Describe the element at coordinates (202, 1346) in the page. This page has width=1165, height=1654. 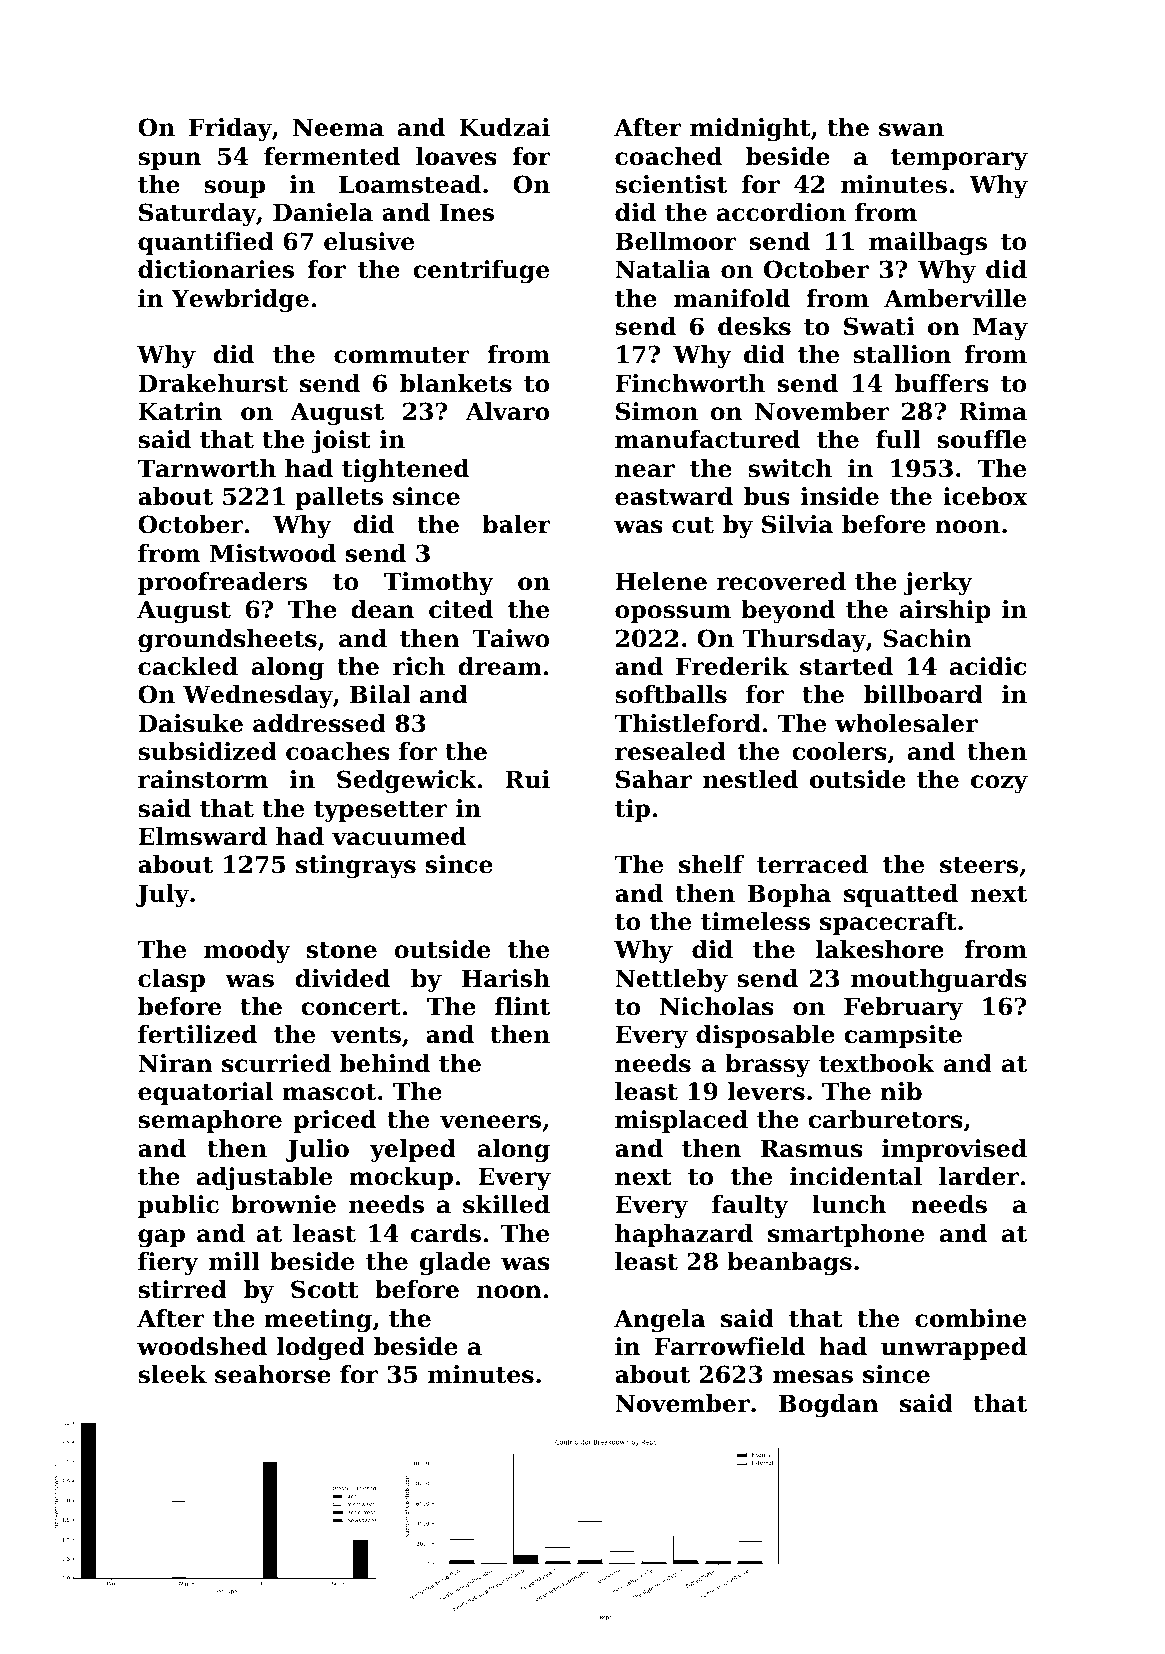
I see `woodshed` at that location.
